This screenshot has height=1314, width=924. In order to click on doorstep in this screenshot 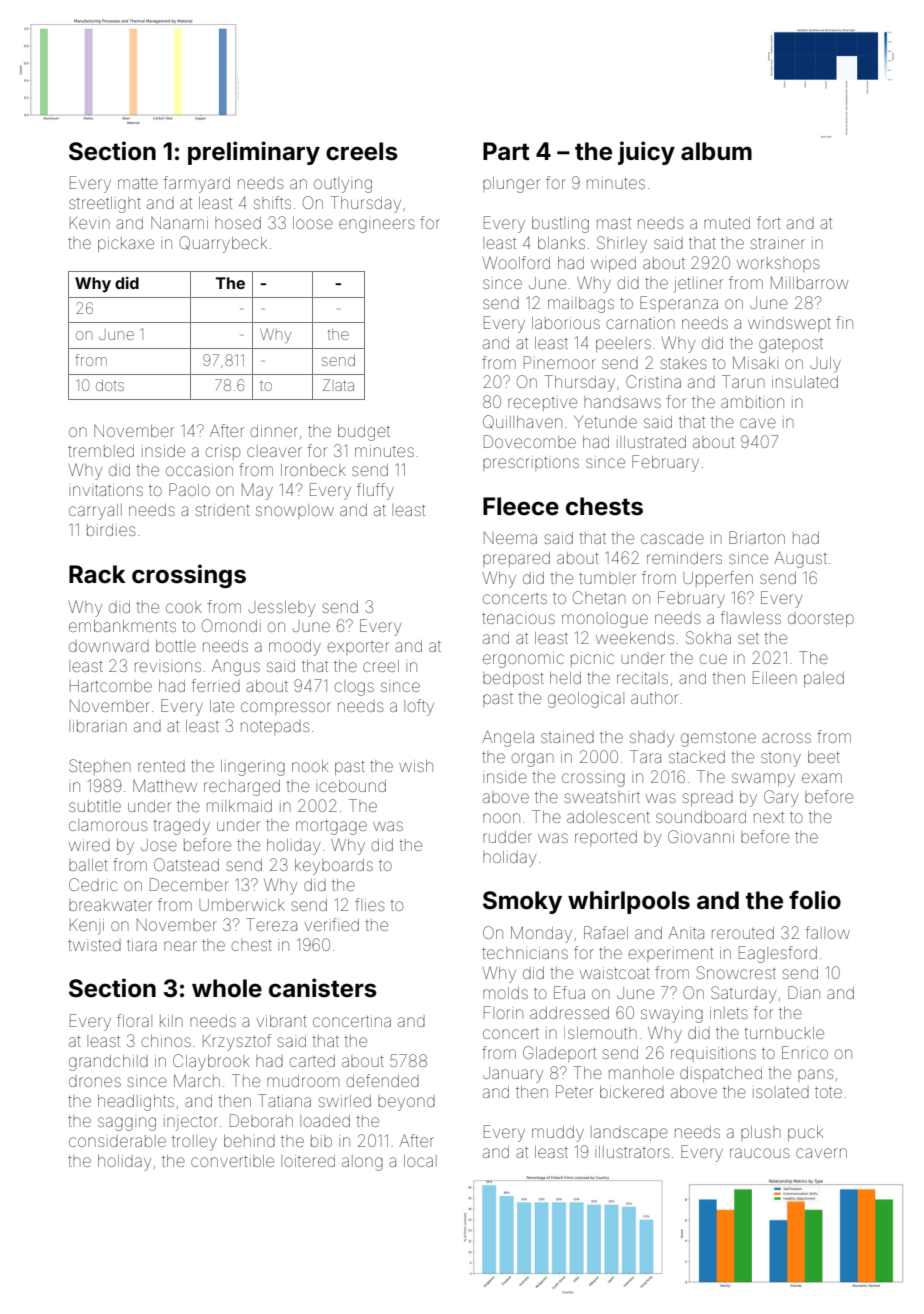, I will do `click(821, 619)`.
